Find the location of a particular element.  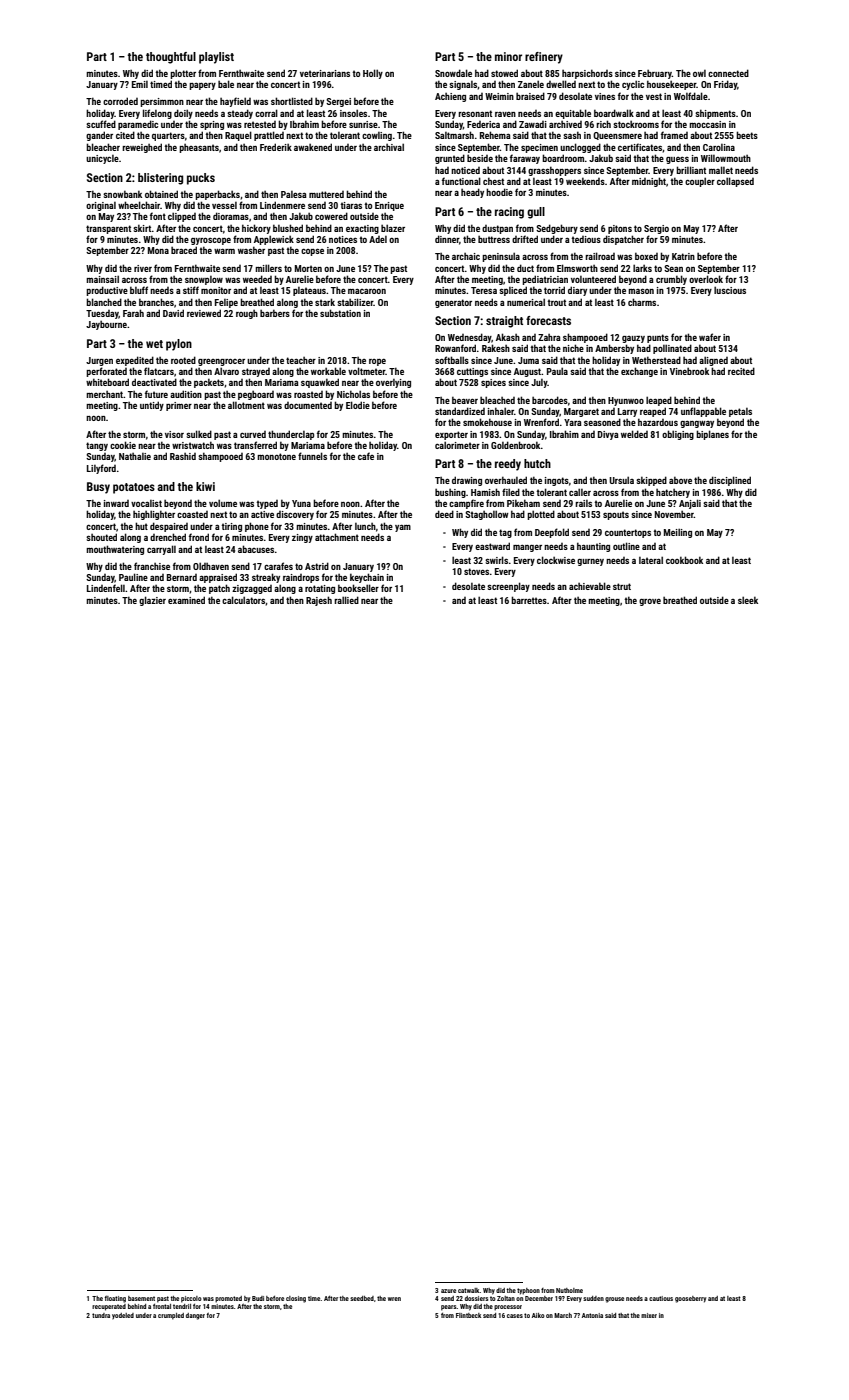

stabilizer is located at coordinates (355, 302).
